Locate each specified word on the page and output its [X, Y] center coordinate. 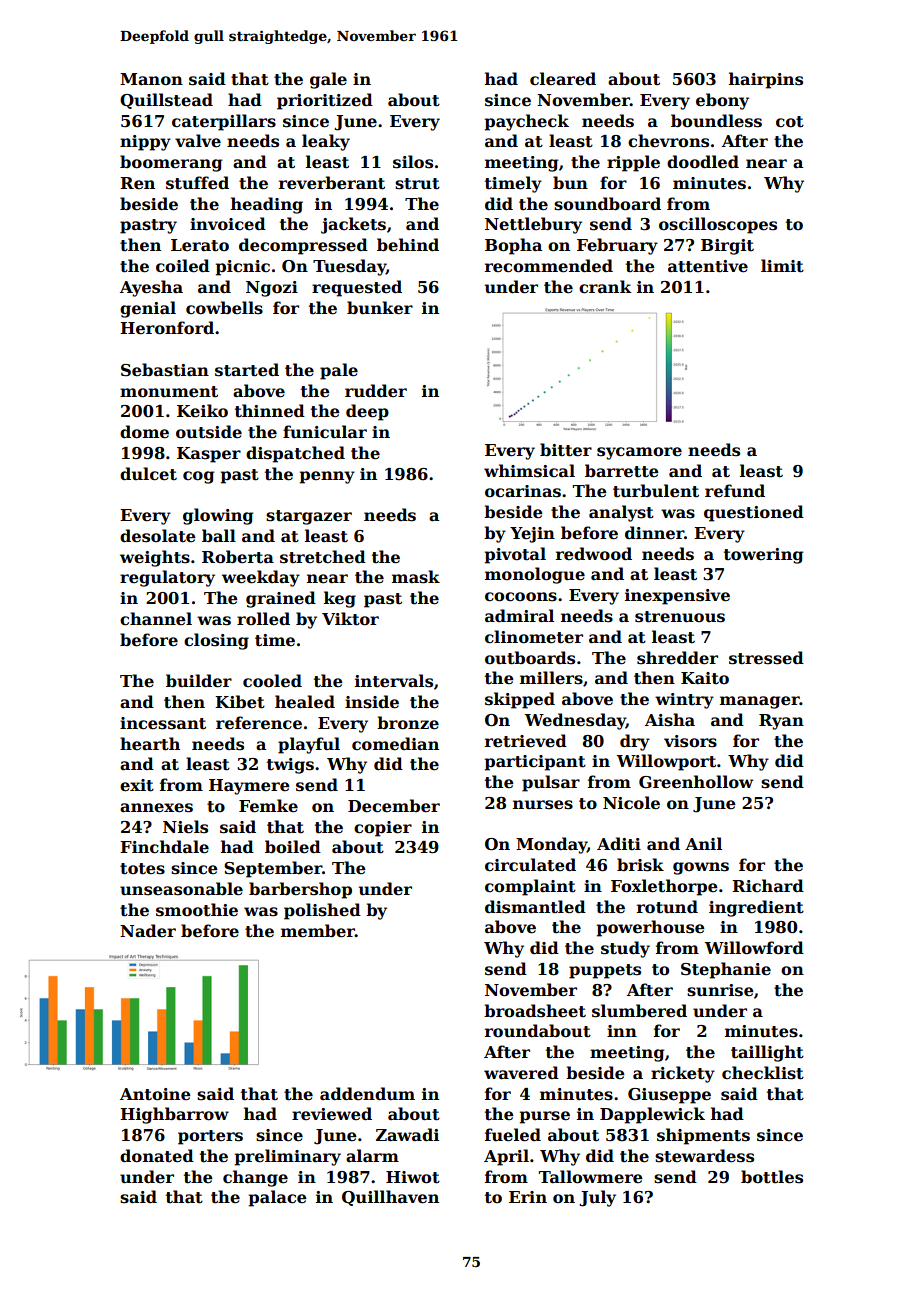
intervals [394, 681]
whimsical [529, 471]
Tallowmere [591, 1177]
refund [735, 491]
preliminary [287, 1157]
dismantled [535, 907]
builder [199, 681]
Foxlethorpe [664, 887]
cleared [563, 79]
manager [760, 702]
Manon [151, 79]
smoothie [197, 910]
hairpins [766, 80]
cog [198, 477]
